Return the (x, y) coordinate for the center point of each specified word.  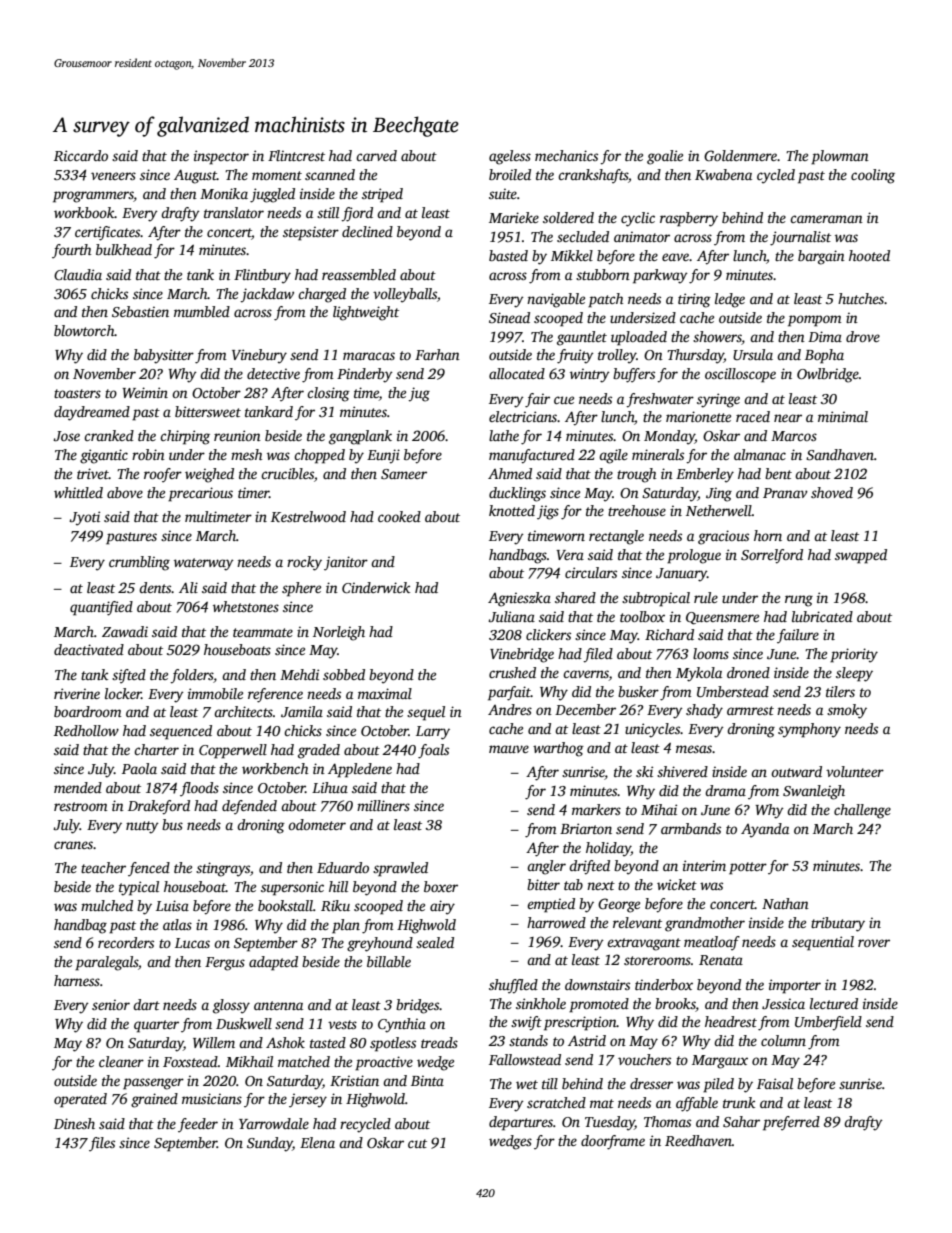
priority (854, 655)
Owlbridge (828, 375)
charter (156, 749)
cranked (109, 435)
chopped (319, 456)
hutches (861, 298)
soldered (568, 217)
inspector (221, 157)
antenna (278, 1005)
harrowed (556, 922)
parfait (509, 693)
